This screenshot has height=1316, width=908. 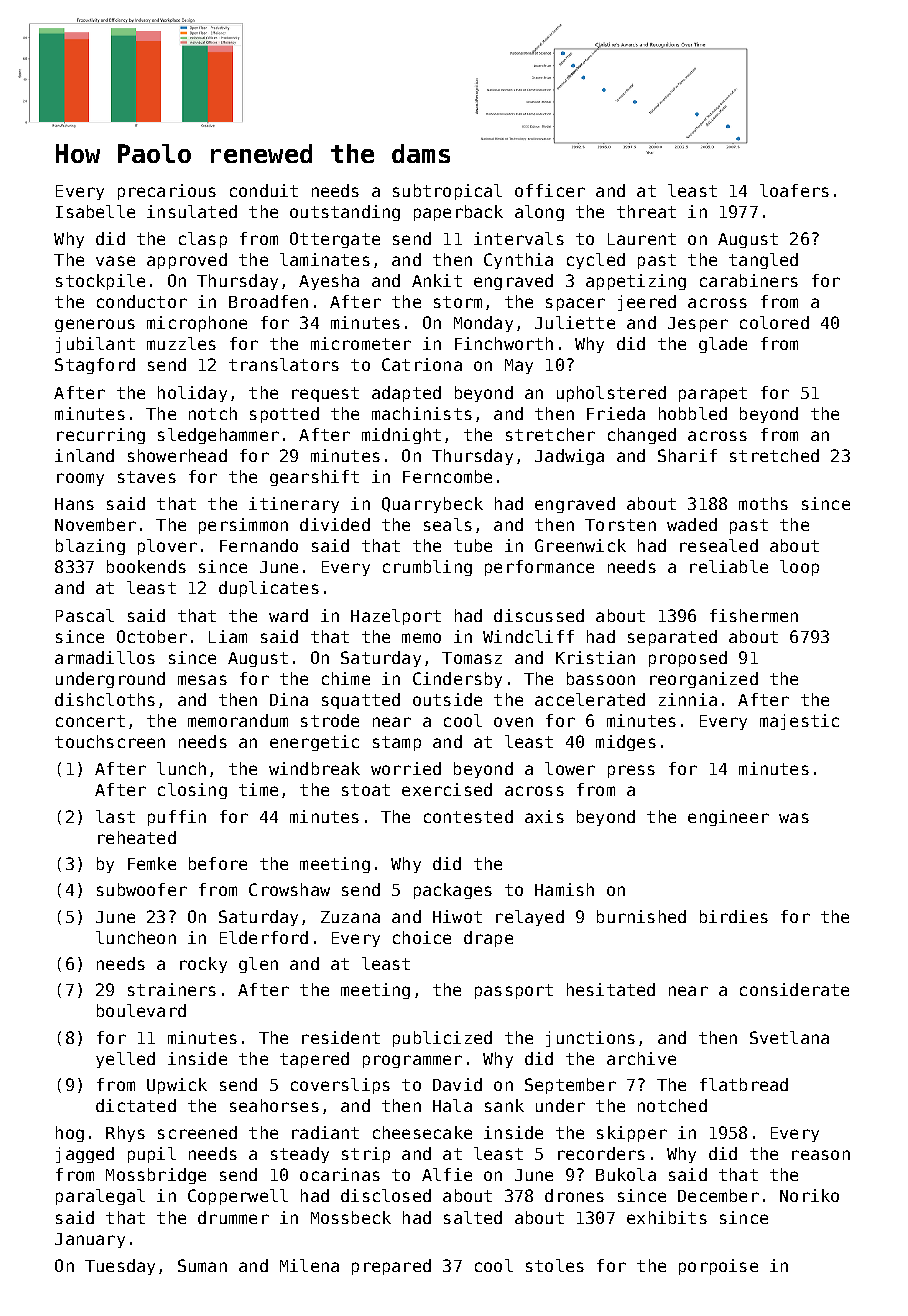 What do you see at coordinates (274, 1105) in the screenshot?
I see `seahorses` at bounding box center [274, 1105].
